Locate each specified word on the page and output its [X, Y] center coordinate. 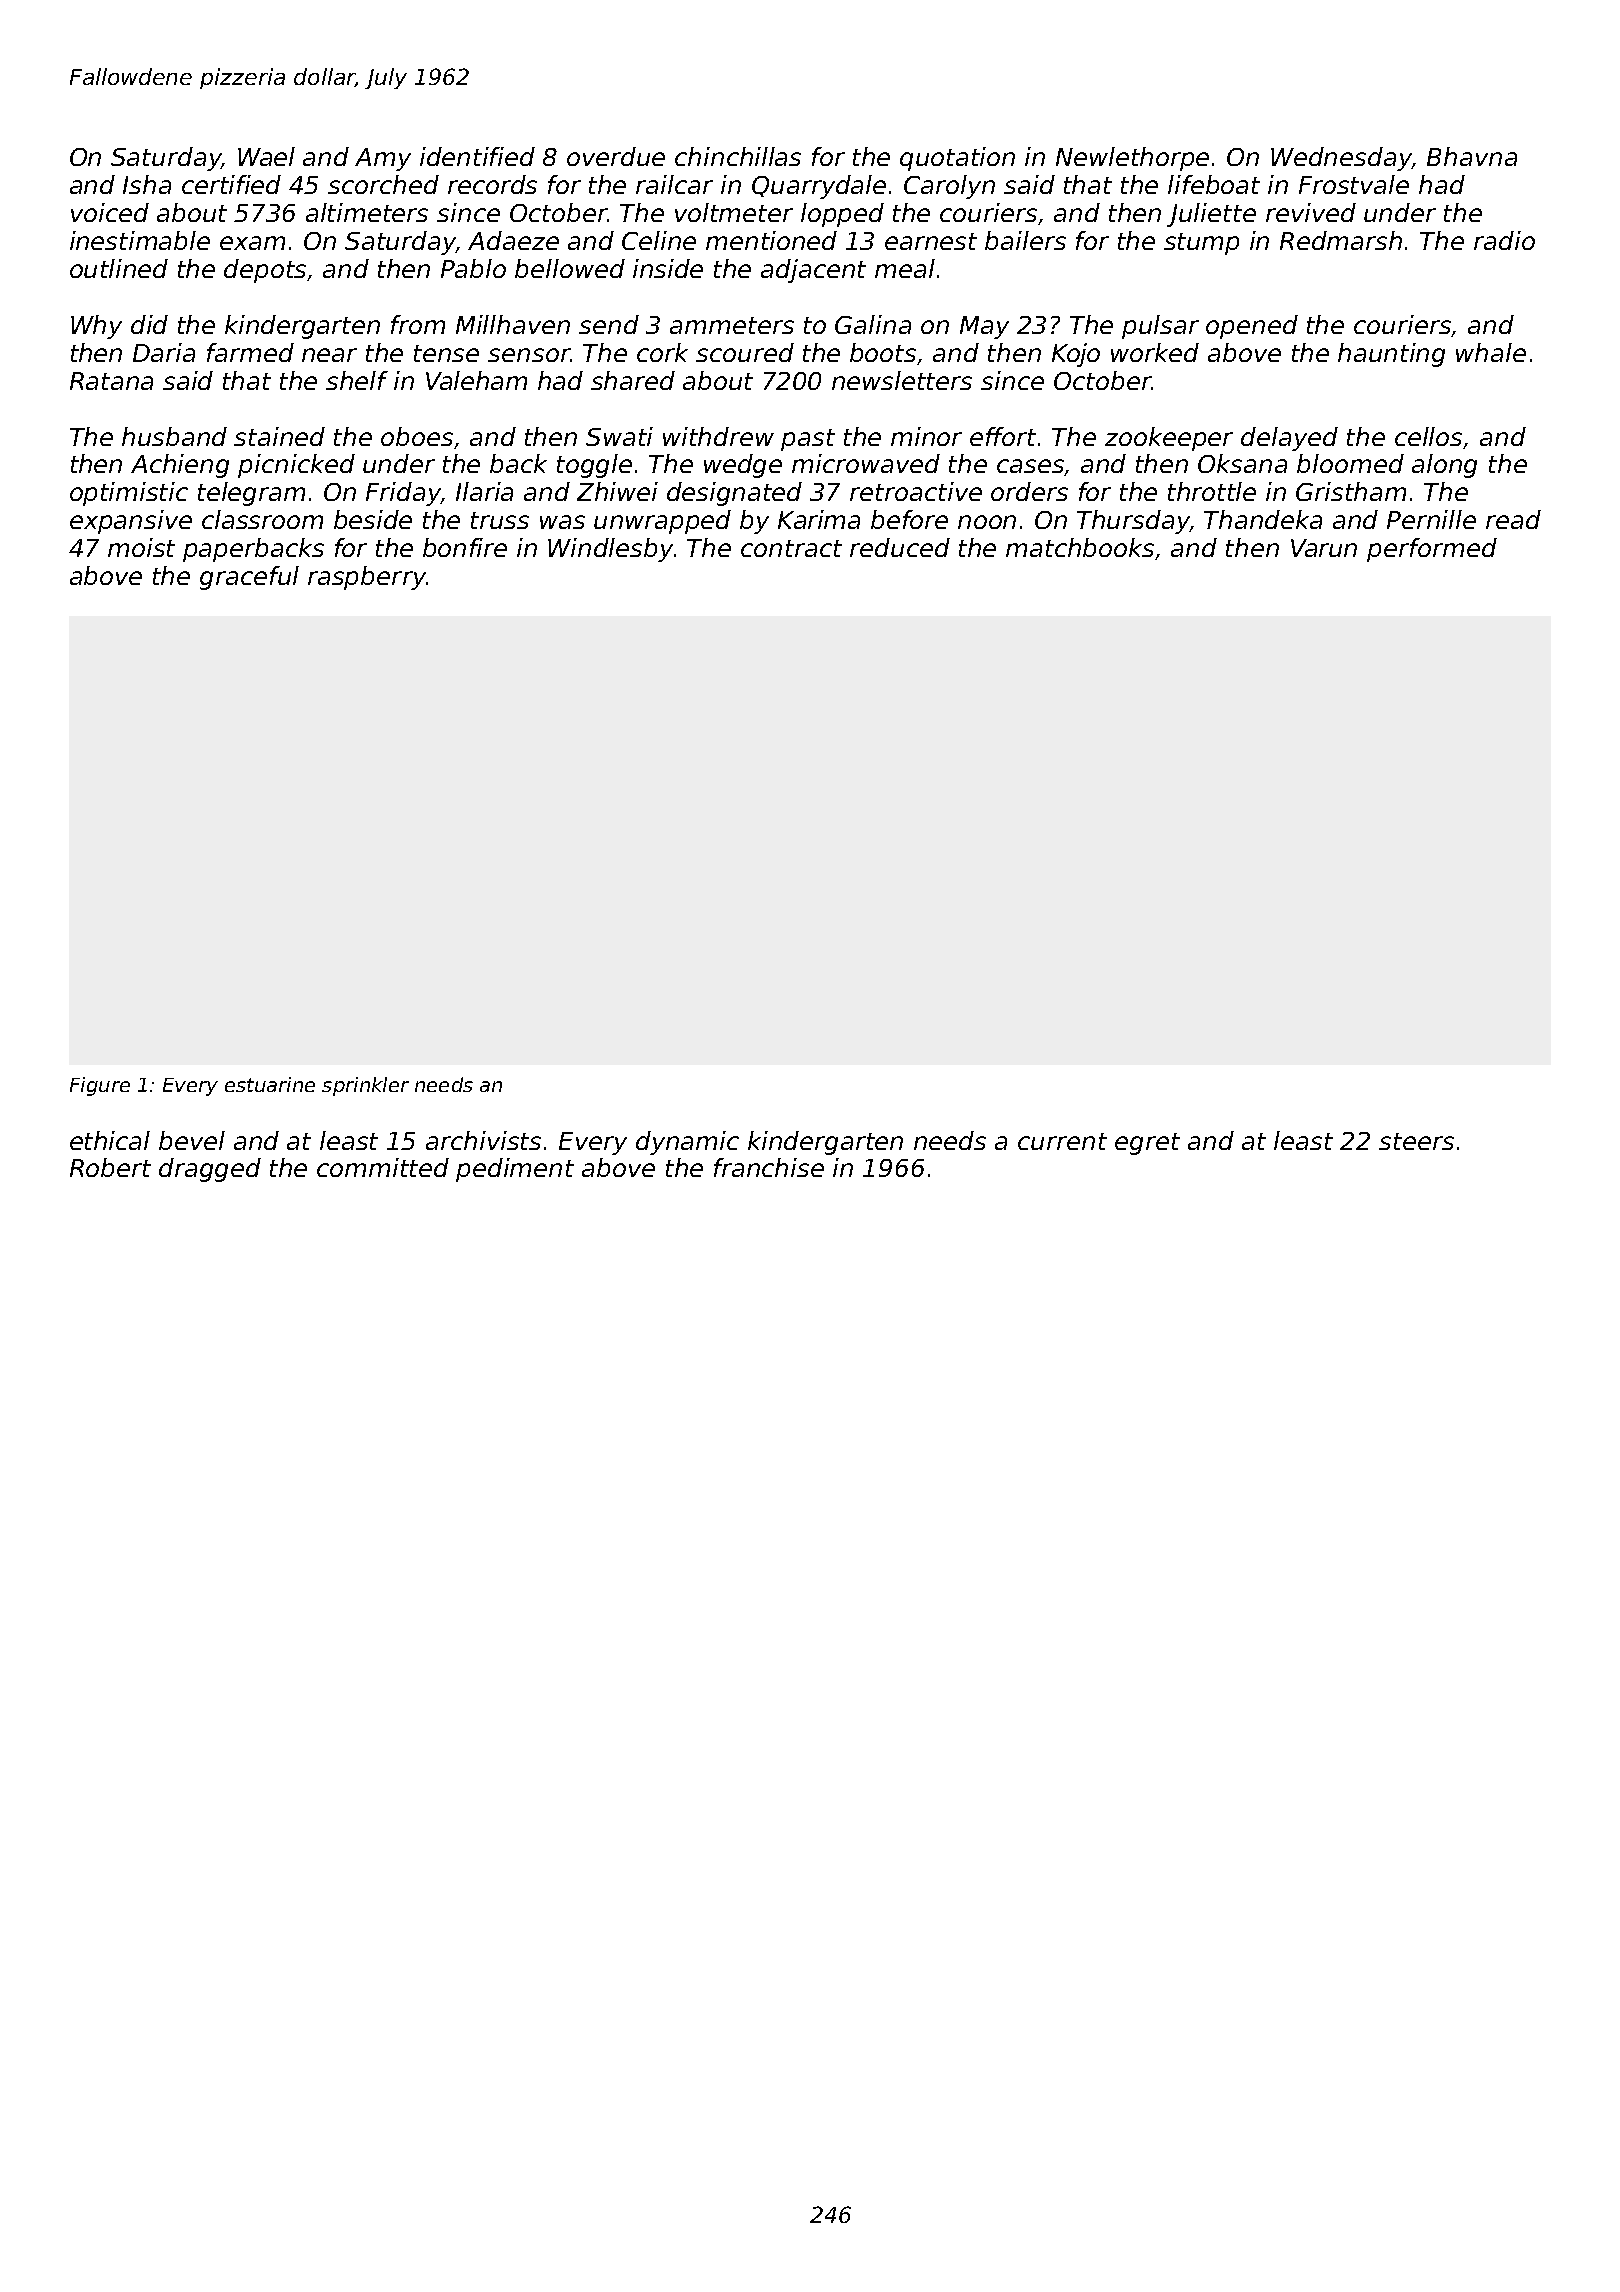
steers [1416, 1141]
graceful [249, 578]
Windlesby [610, 550]
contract [791, 548]
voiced [110, 212]
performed [1432, 550]
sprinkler [365, 1086]
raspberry [367, 578]
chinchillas [738, 156]
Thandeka [1263, 519]
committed [383, 1167]
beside [373, 519]
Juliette [1211, 215]
